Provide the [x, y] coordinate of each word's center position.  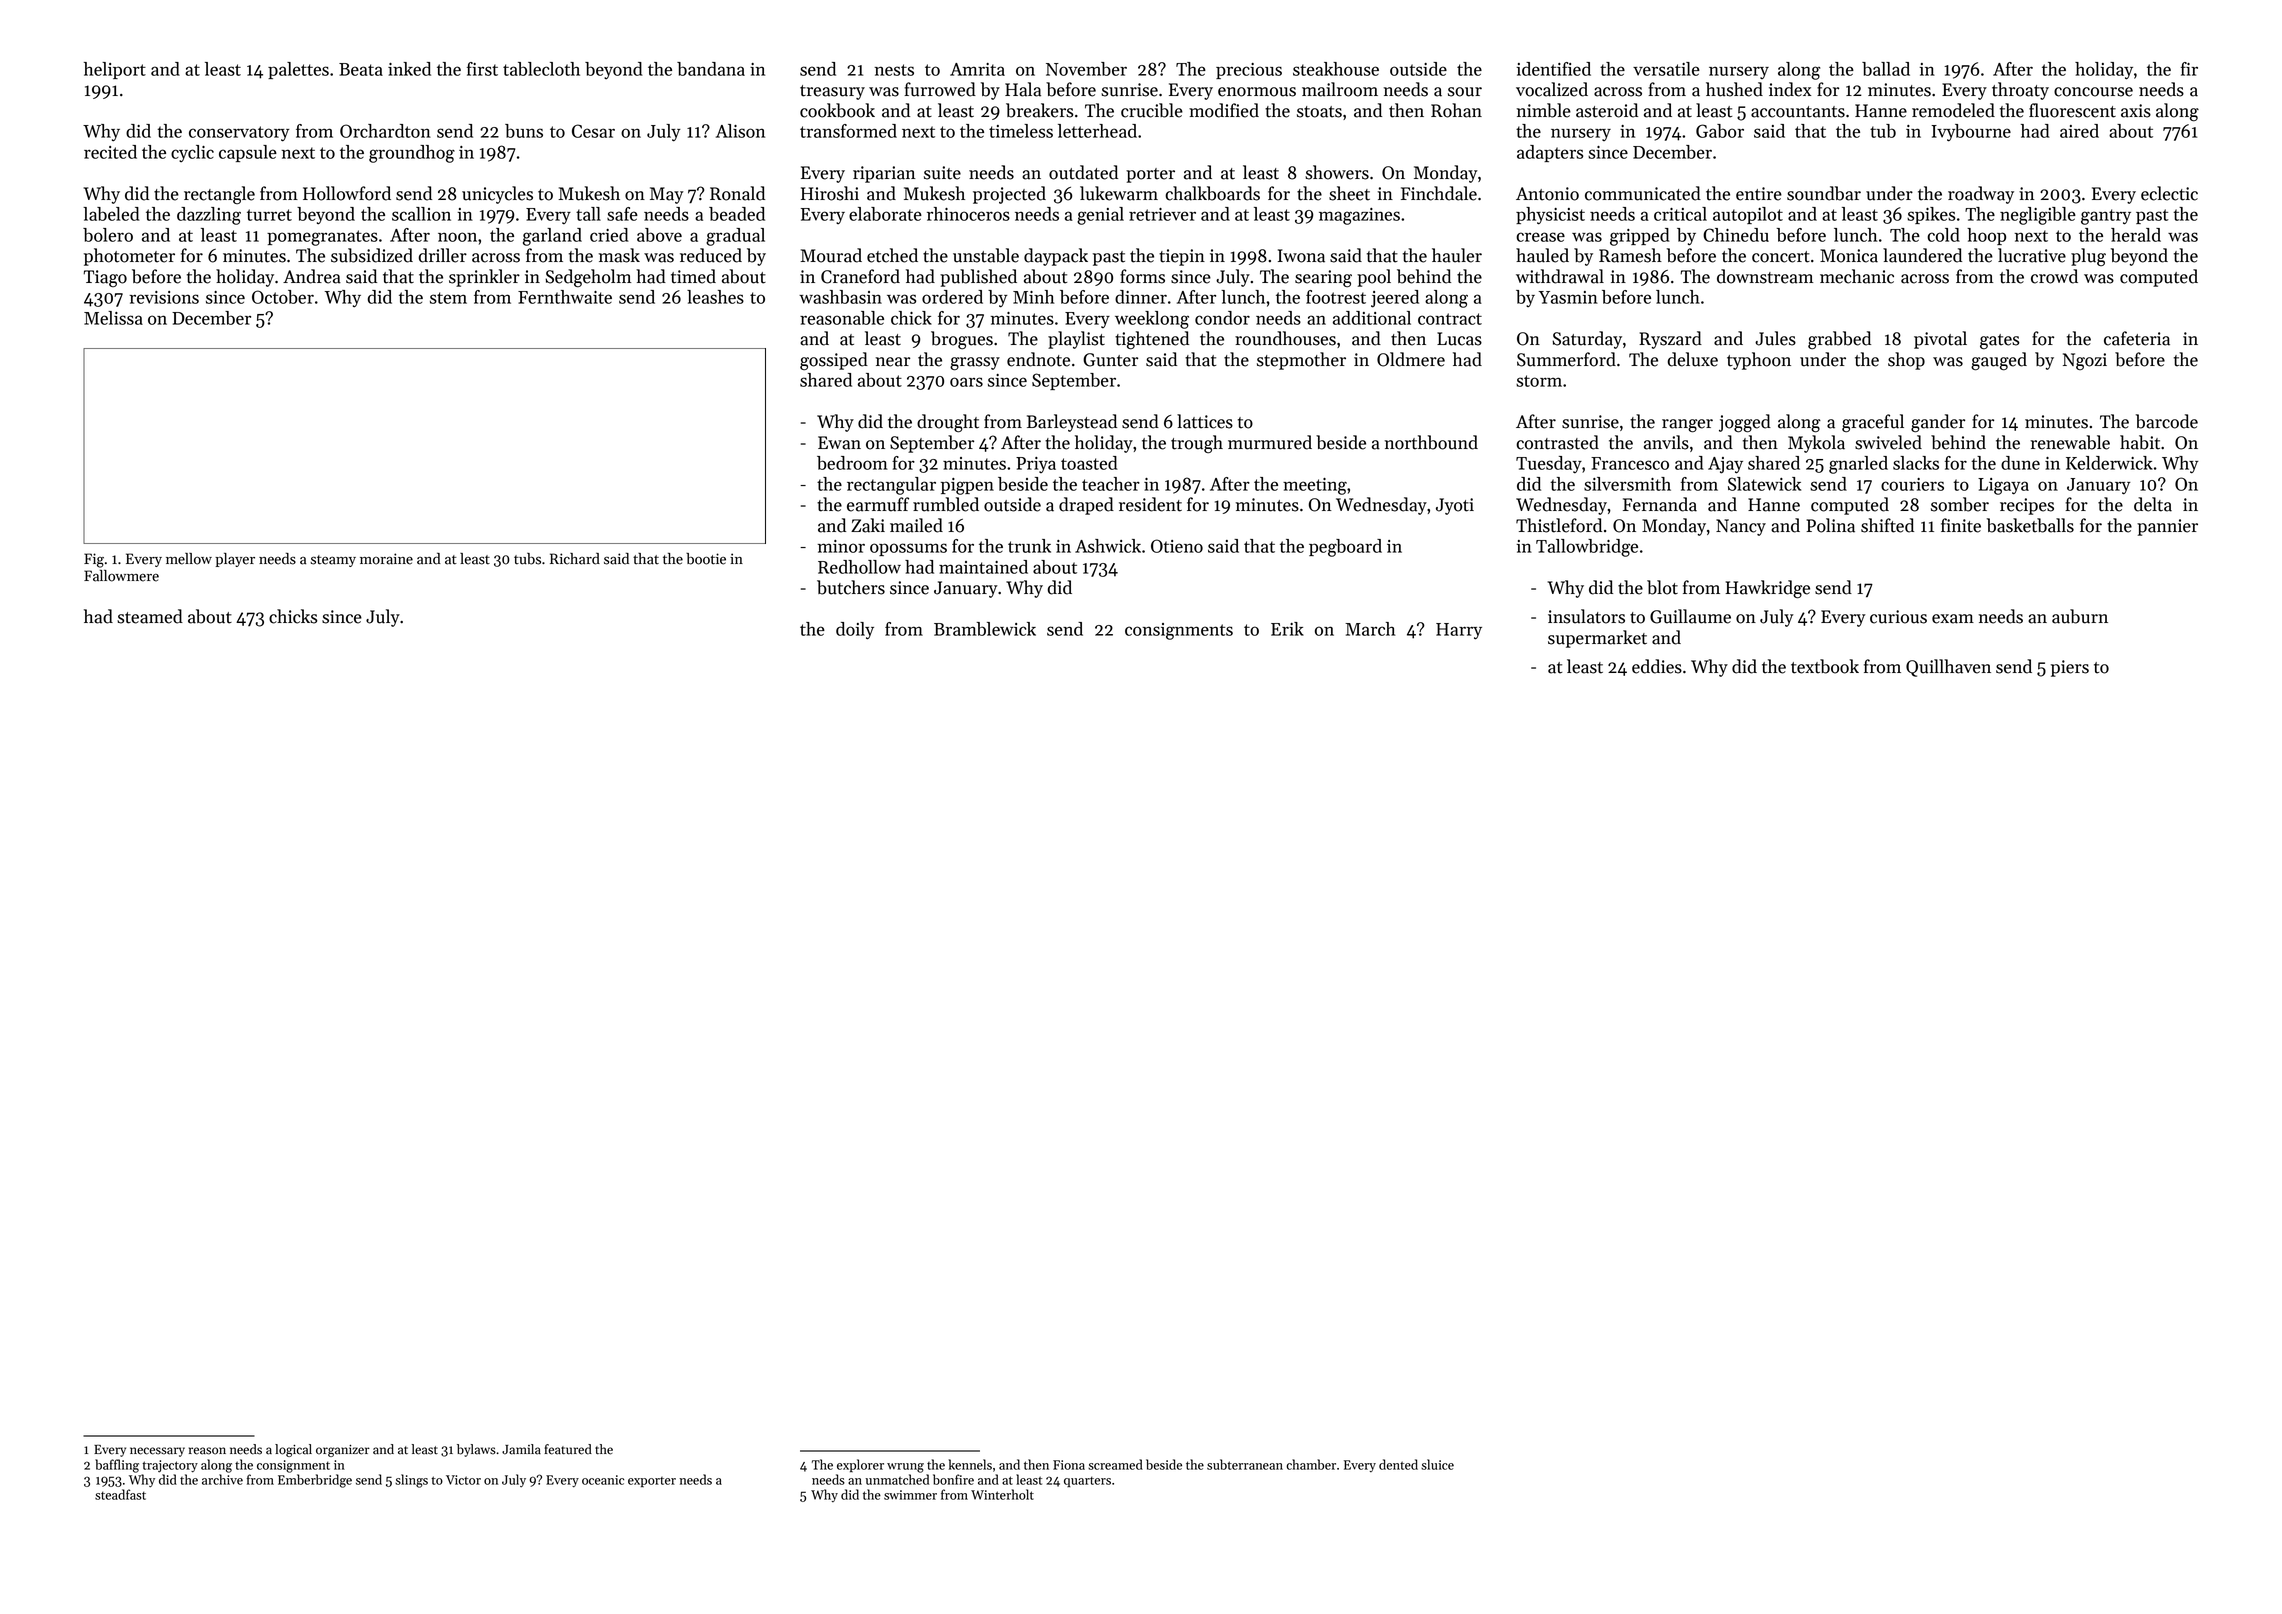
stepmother [1301, 361]
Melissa [113, 318]
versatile [1666, 69]
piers [2070, 668]
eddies [1657, 666]
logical [293, 1450]
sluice [1437, 1464]
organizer [343, 1451]
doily [855, 631]
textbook [1825, 666]
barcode [2167, 421]
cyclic [192, 153]
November [1086, 69]
